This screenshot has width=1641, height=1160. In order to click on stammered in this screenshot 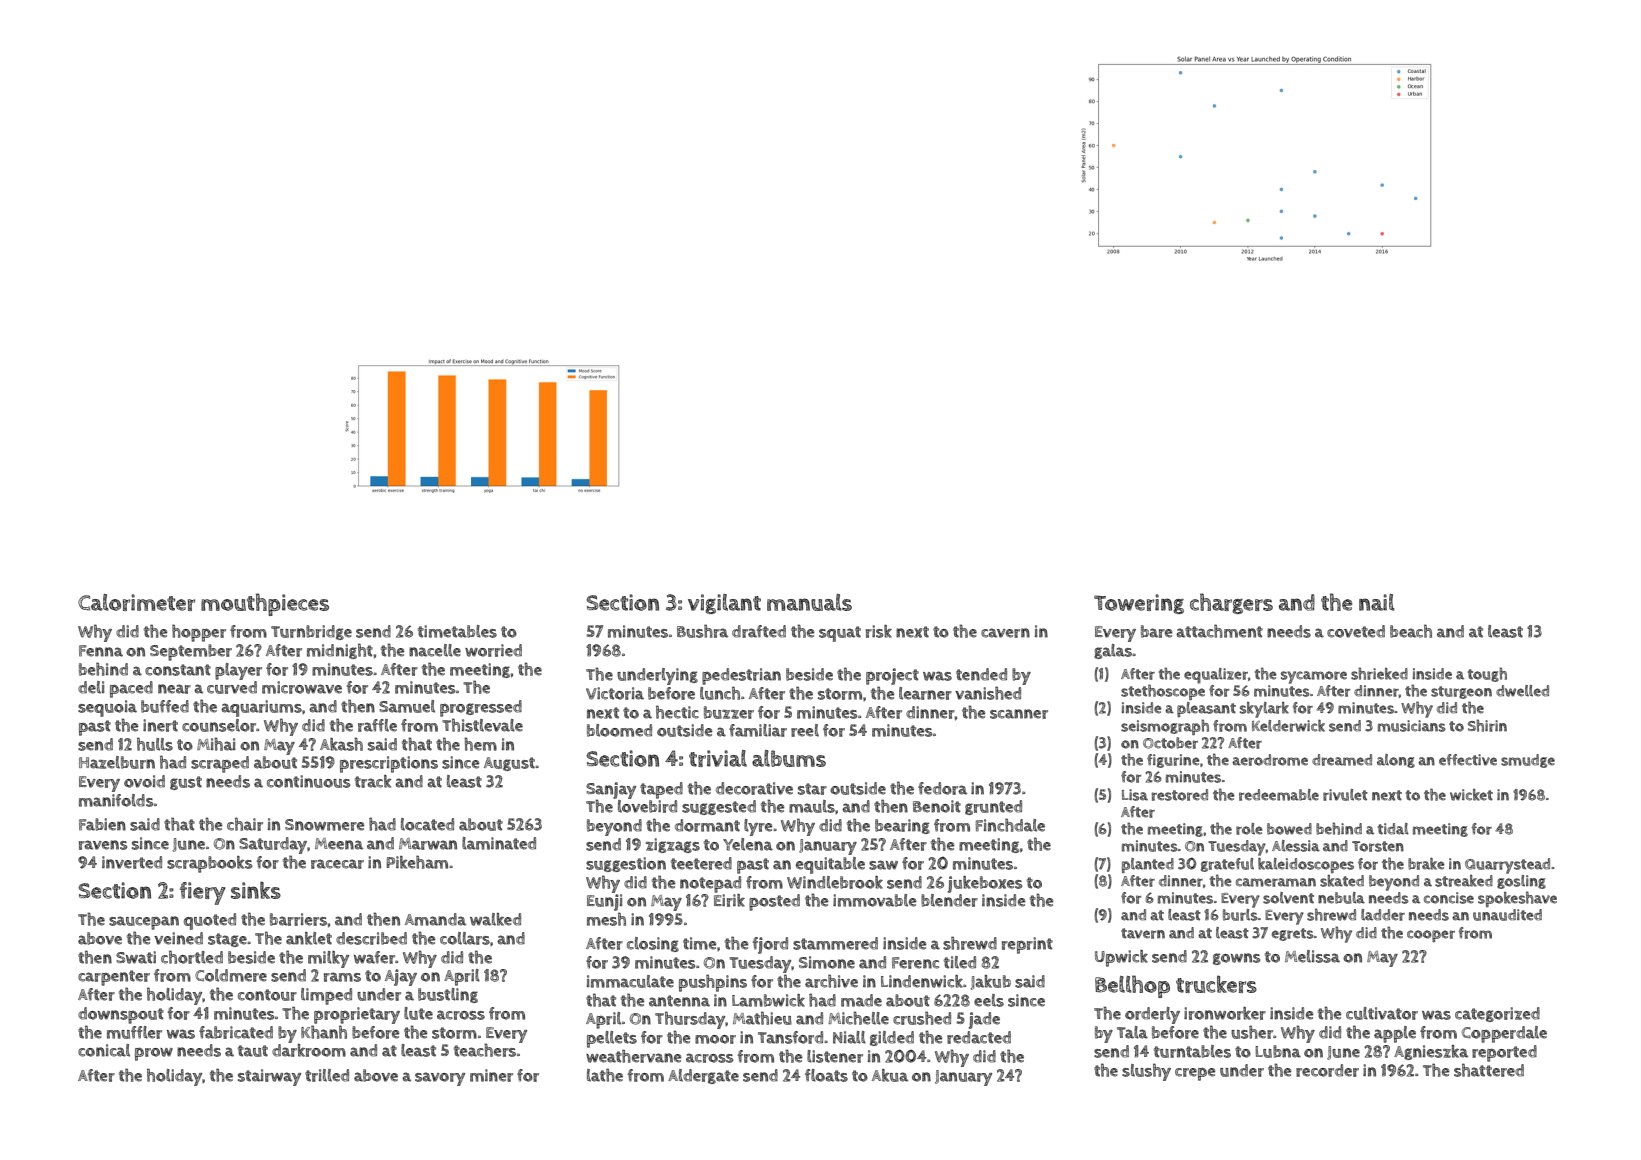, I will do `click(835, 943)`.
